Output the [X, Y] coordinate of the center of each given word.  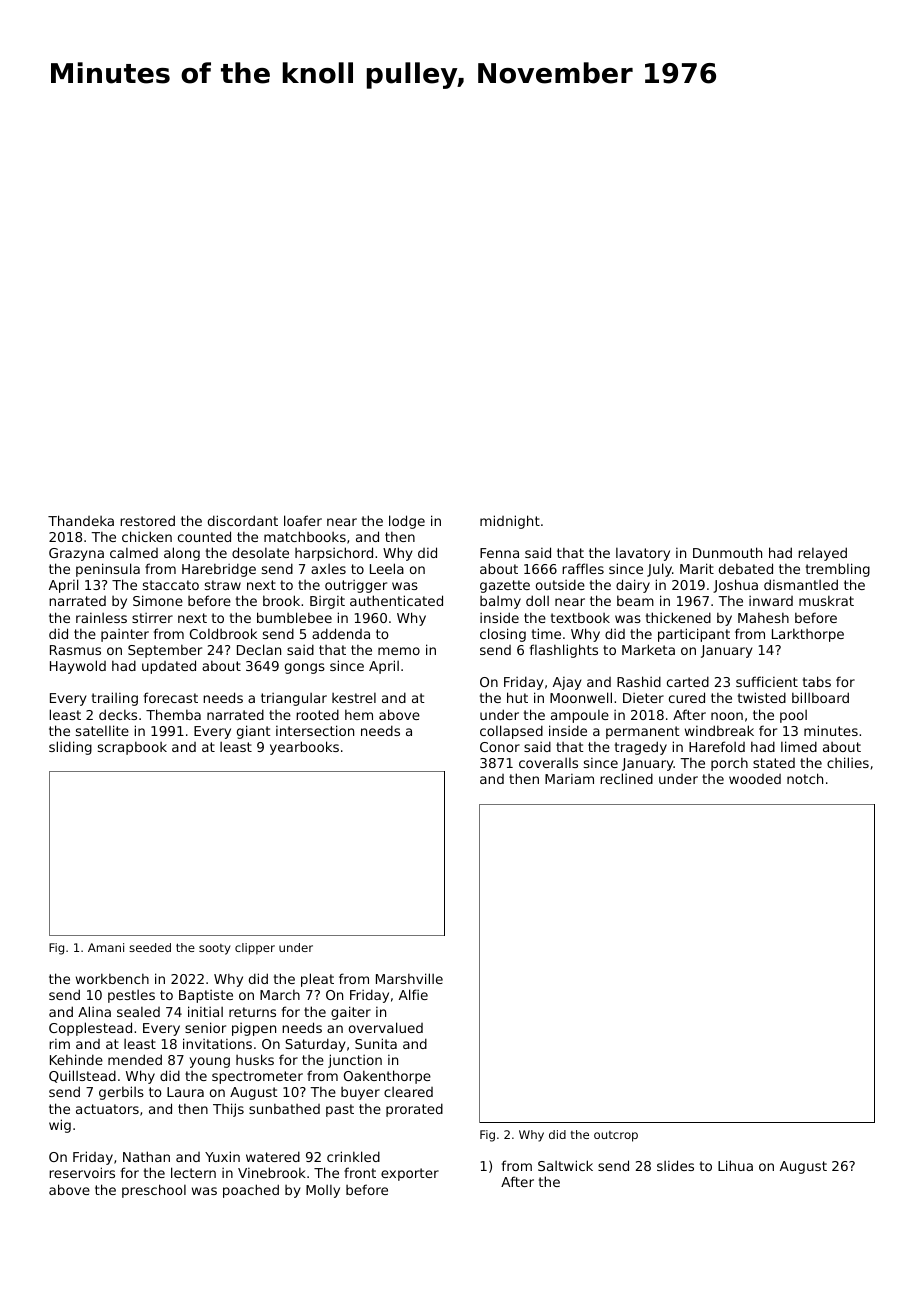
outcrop [616, 1136]
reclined [626, 778]
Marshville [409, 978]
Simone [158, 600]
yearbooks [304, 748]
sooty [215, 949]
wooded [755, 779]
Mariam [569, 779]
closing [503, 635]
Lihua [735, 1165]
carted [688, 681]
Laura [185, 1092]
